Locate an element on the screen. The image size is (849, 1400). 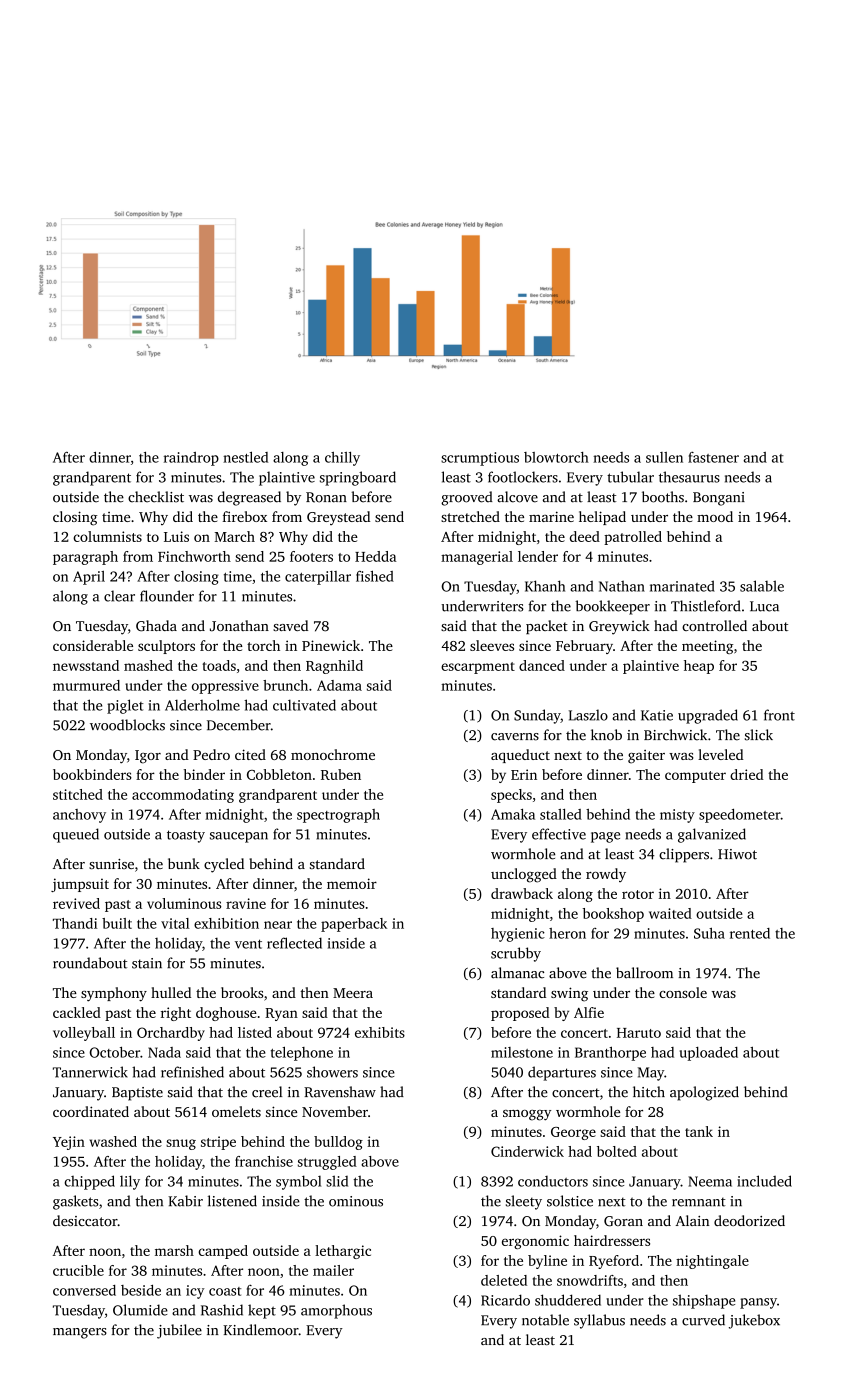
leveled is located at coordinates (721, 754).
